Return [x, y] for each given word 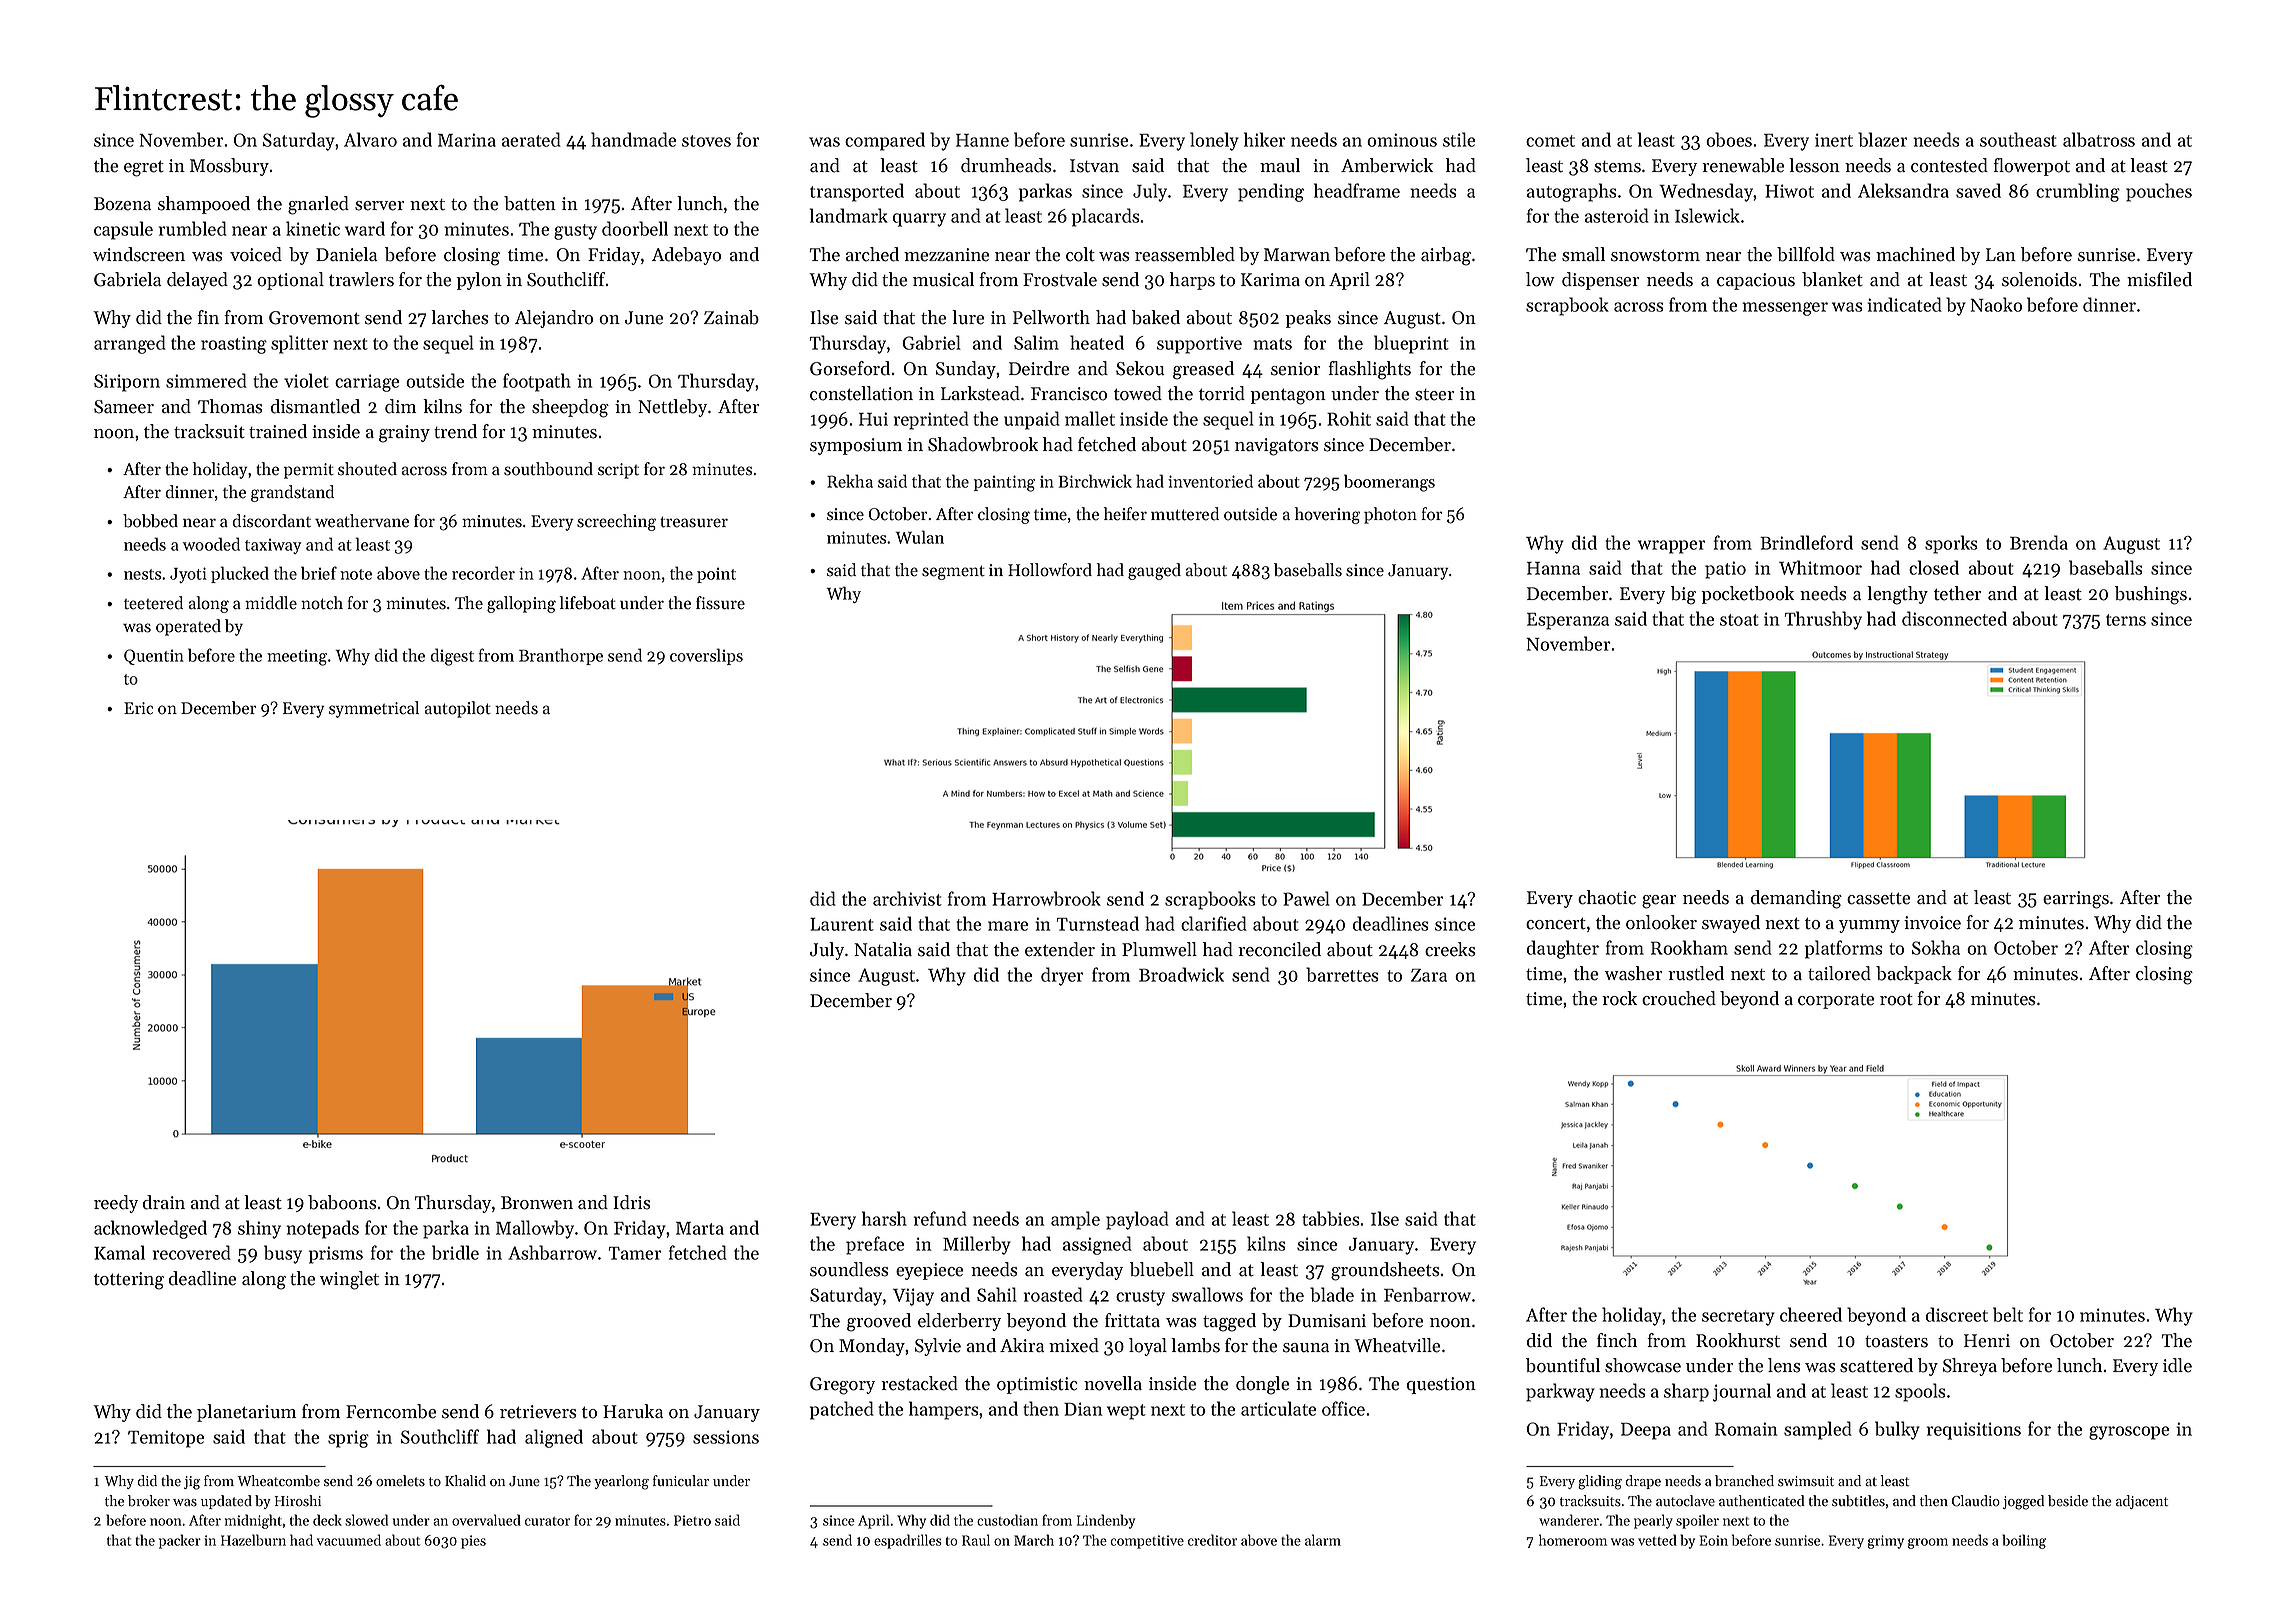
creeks [1450, 949]
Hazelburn [253, 1540]
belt [2008, 1314]
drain [164, 1202]
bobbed [150, 521]
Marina [467, 140]
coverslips [706, 656]
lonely [1214, 141]
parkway [1560, 1392]
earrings [2076, 900]
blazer [1882, 139]
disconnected [1954, 618]
